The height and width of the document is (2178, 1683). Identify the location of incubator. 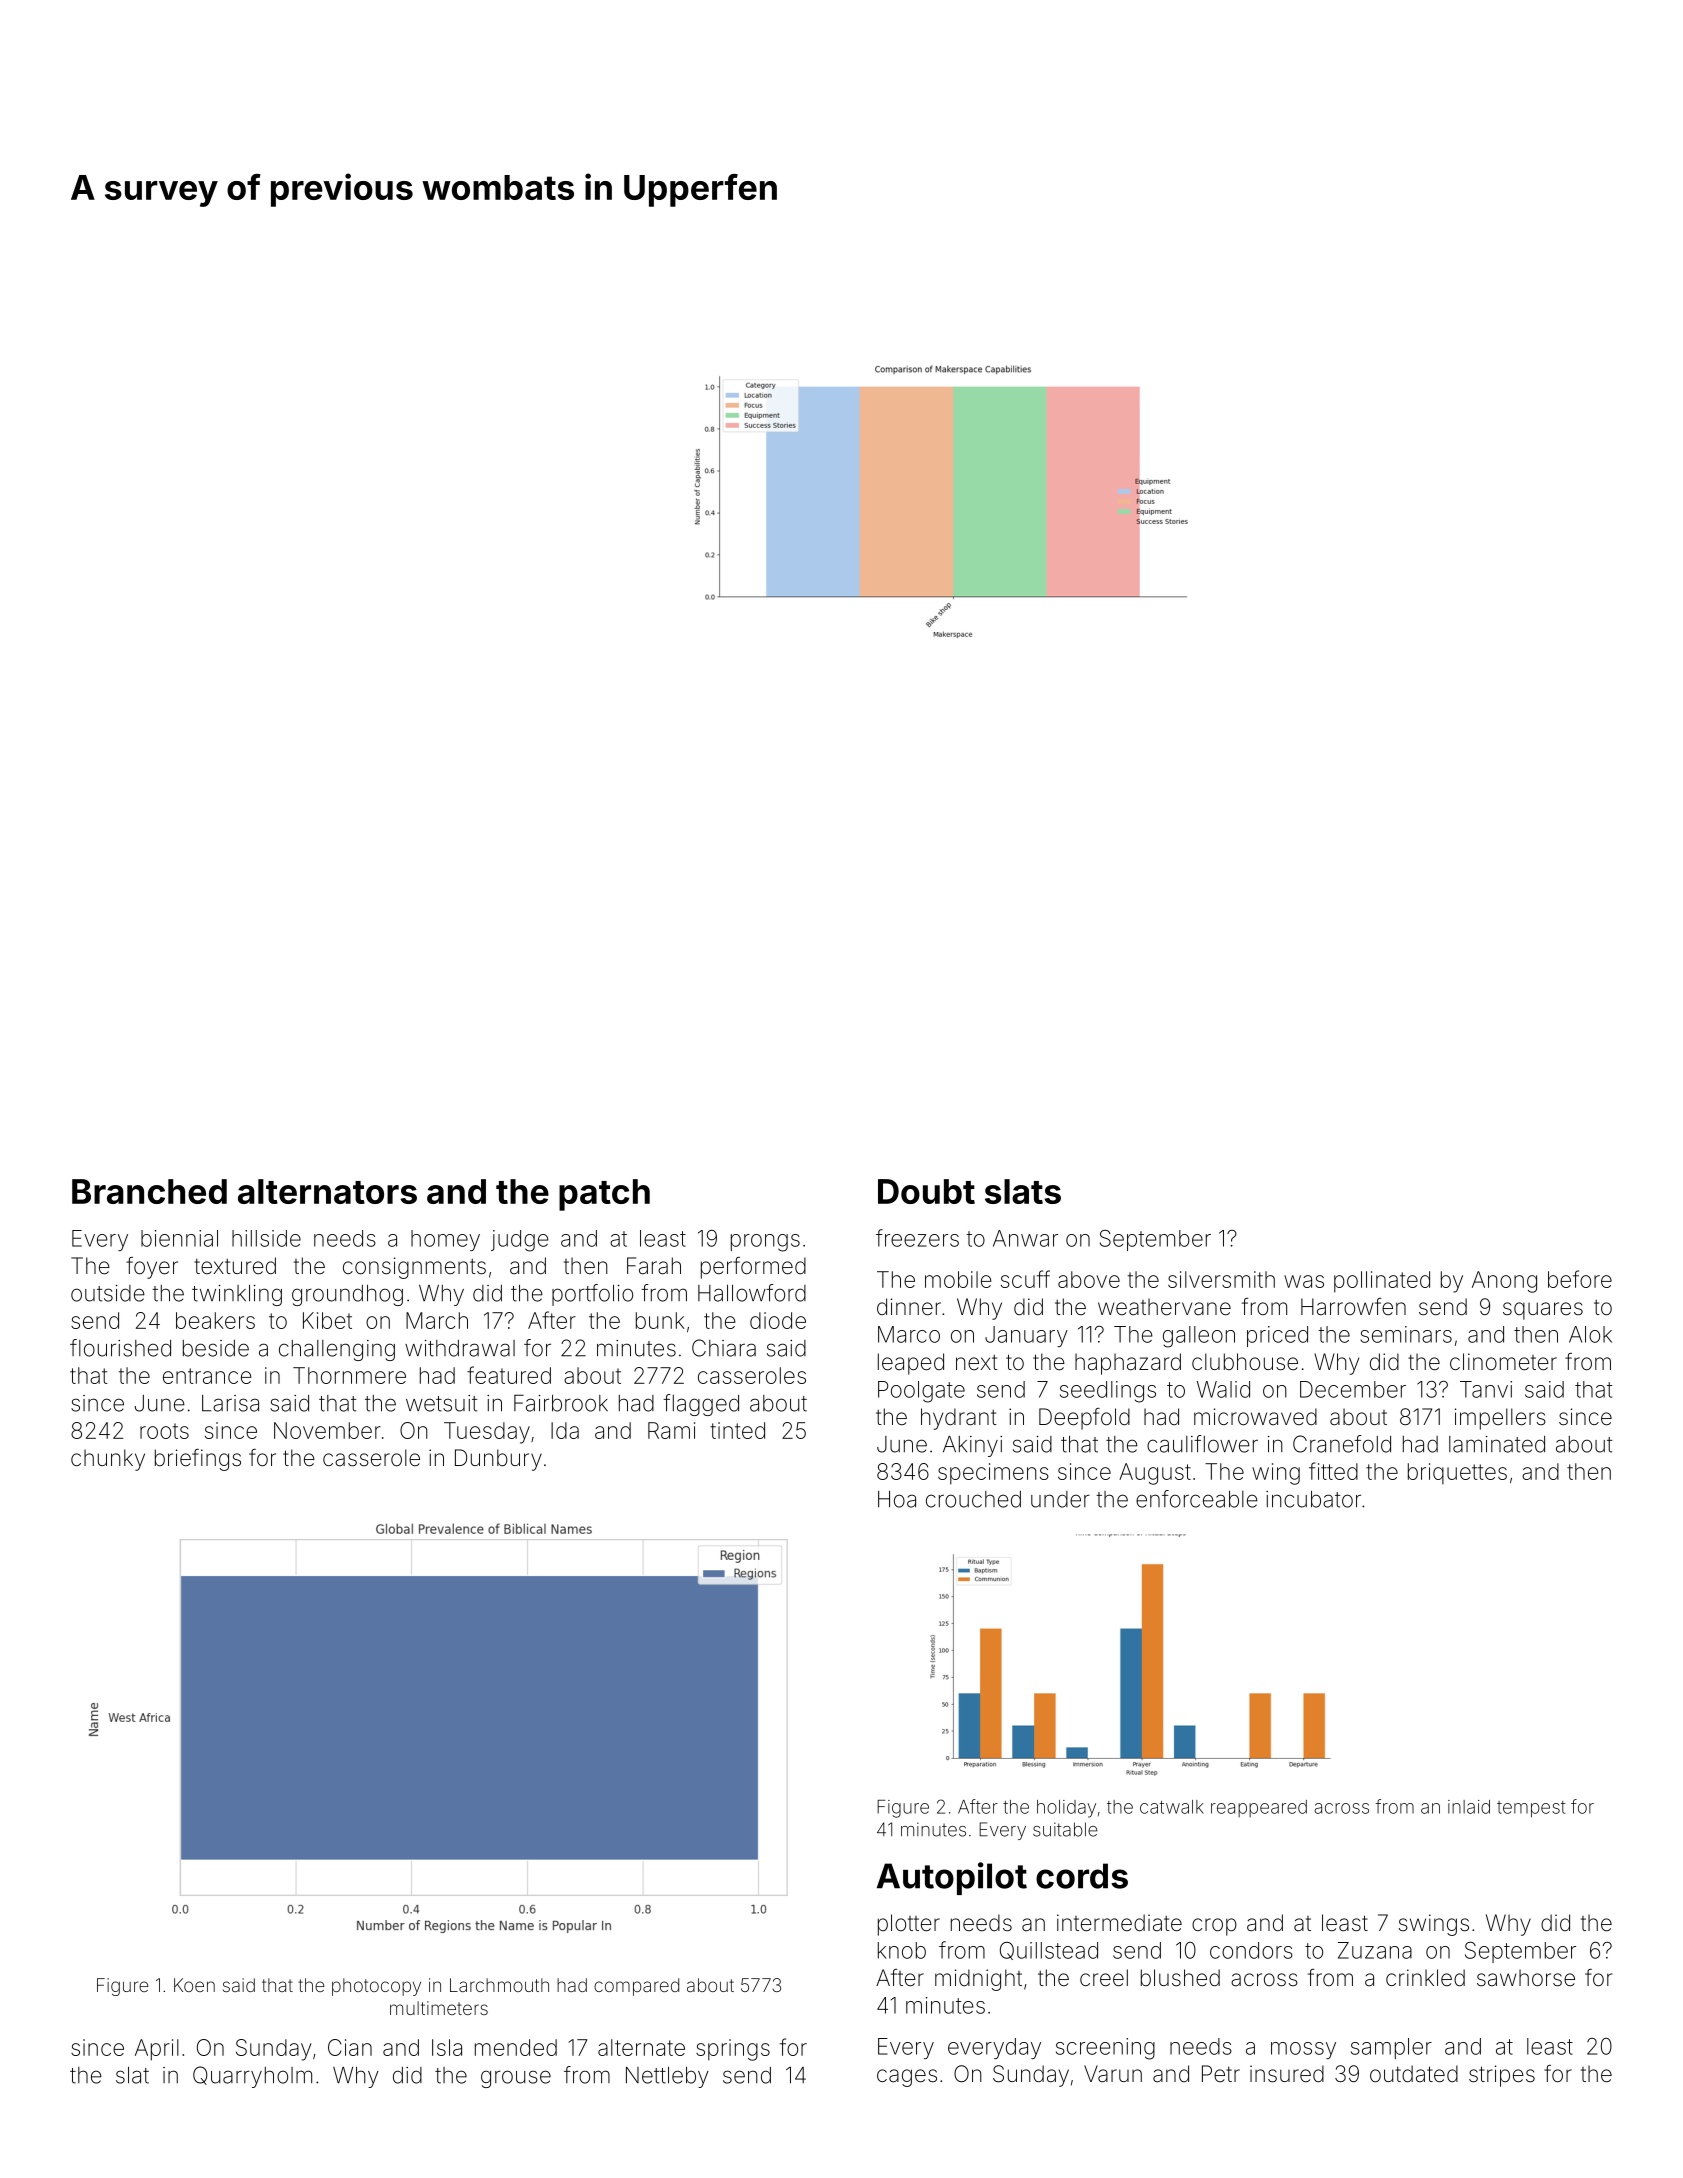
(1313, 1499).
